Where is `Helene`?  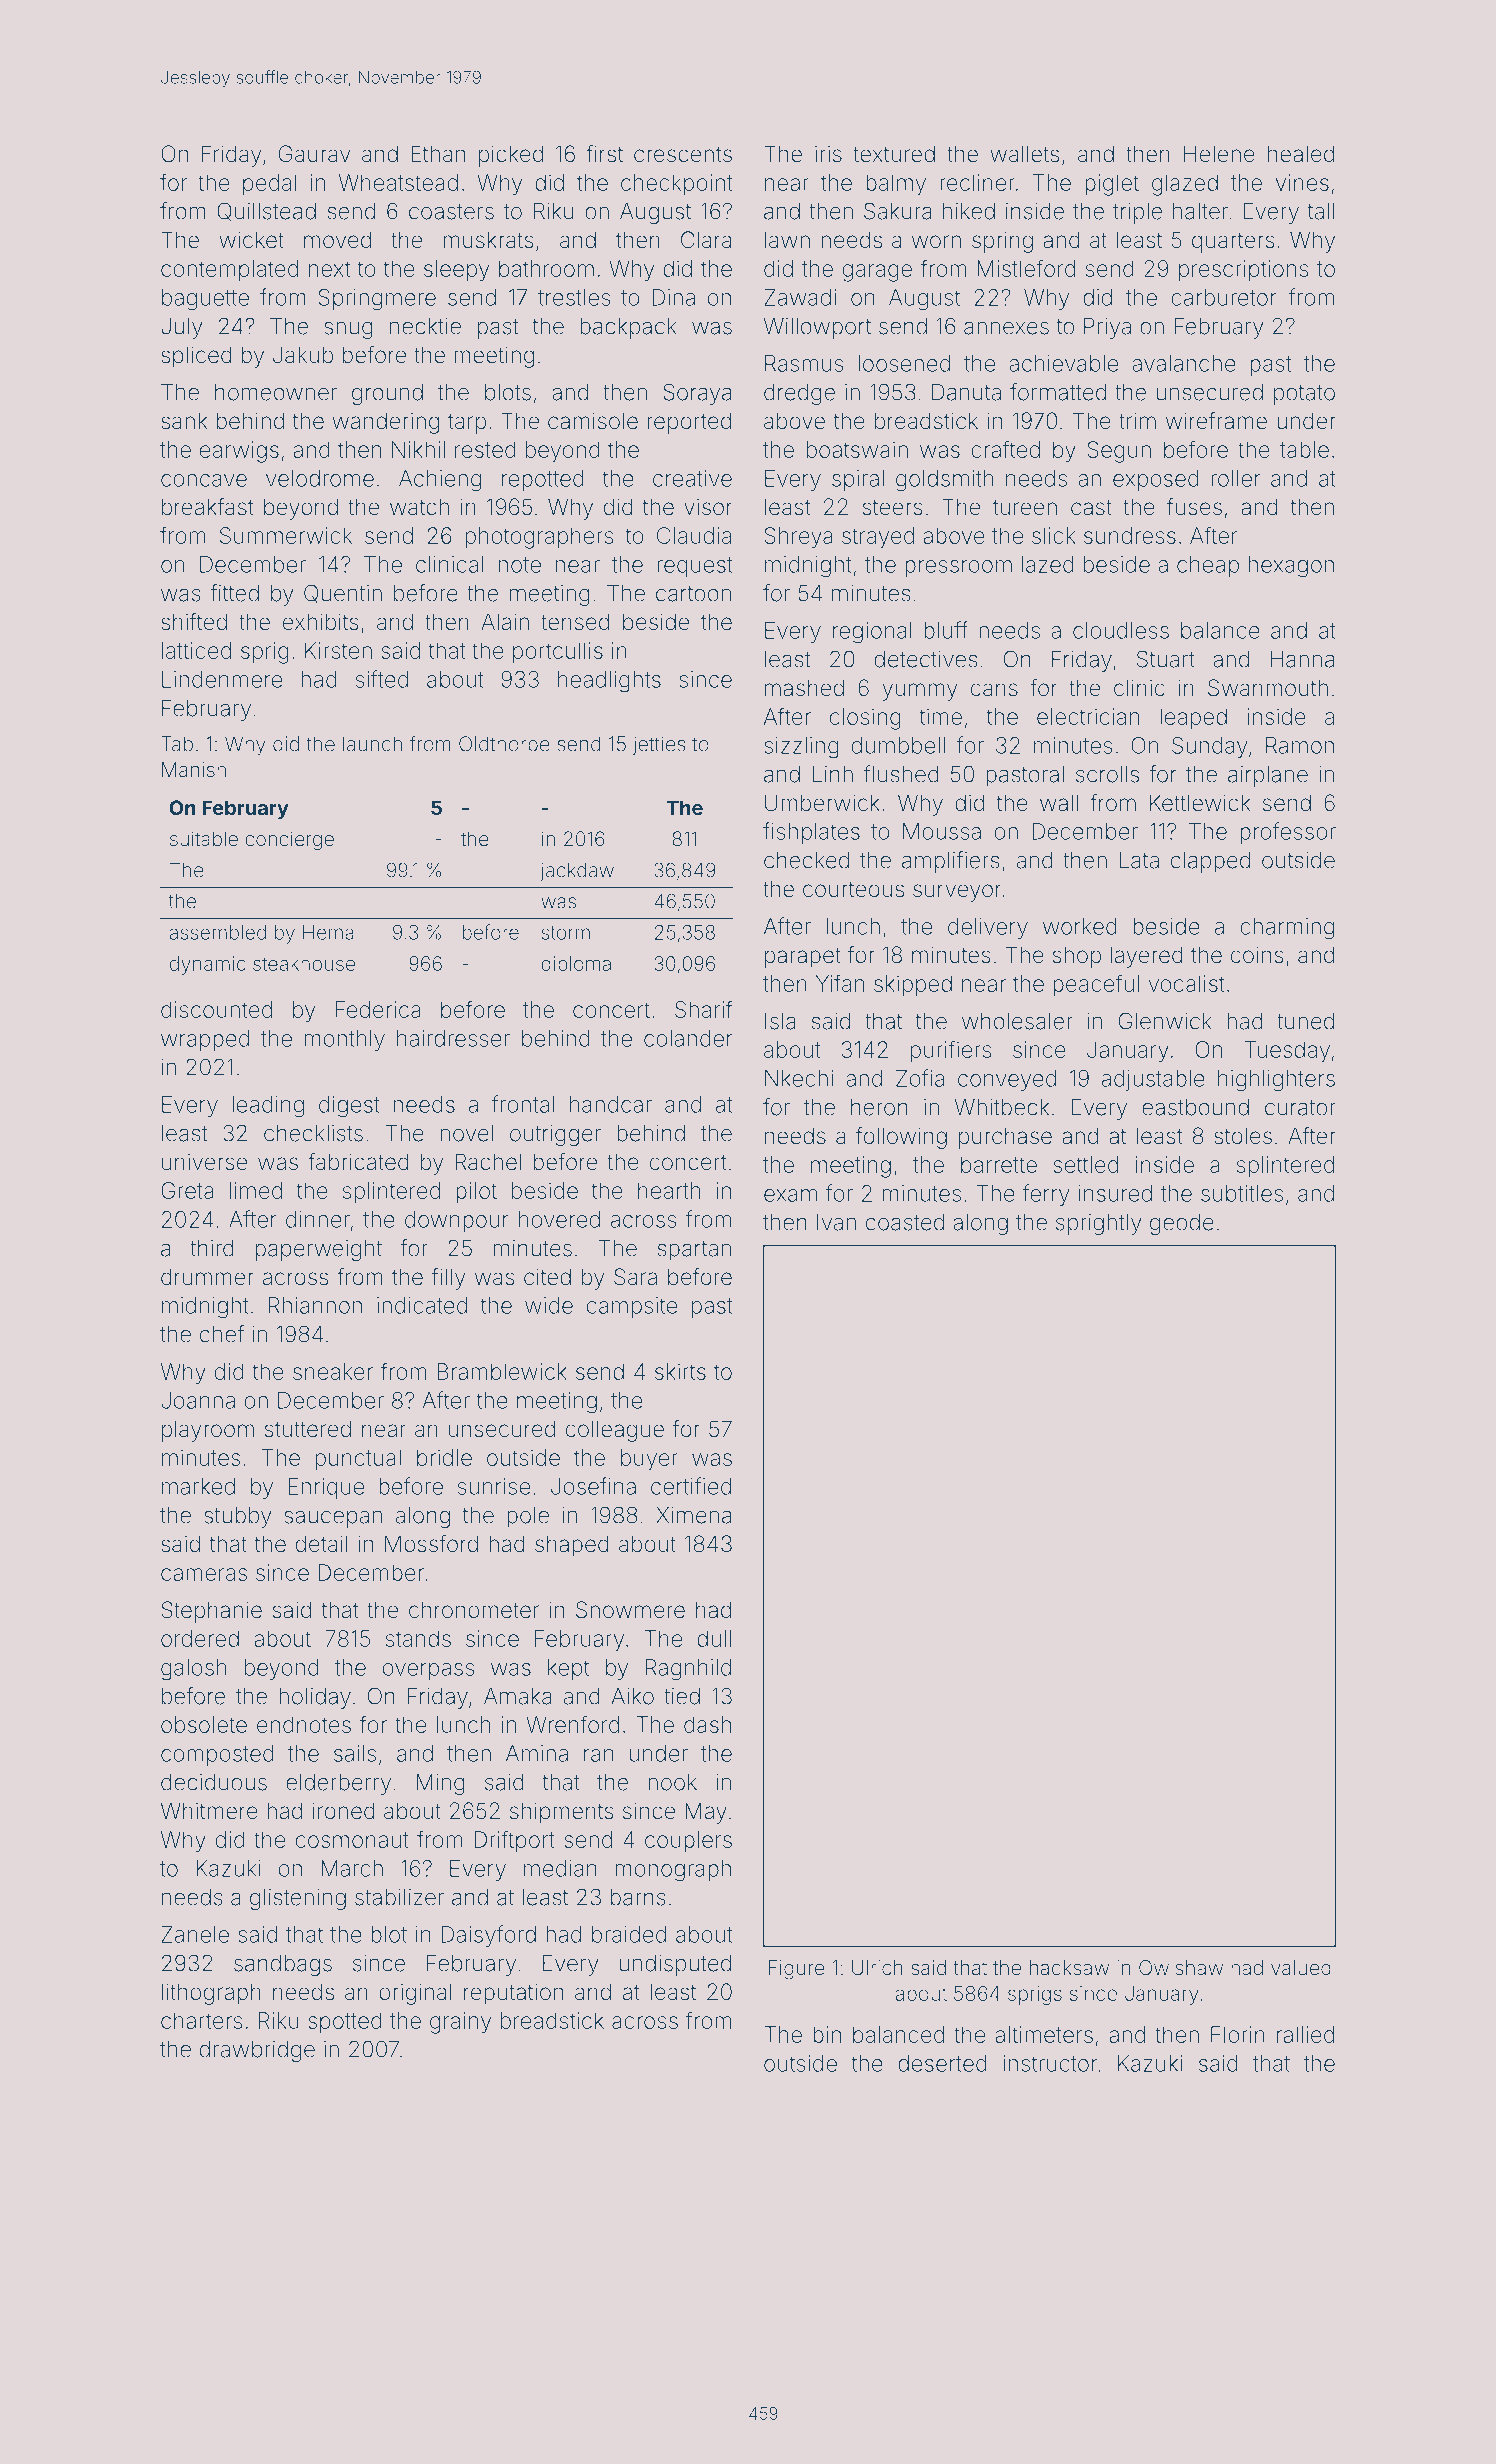 Helene is located at coordinates (1219, 154).
